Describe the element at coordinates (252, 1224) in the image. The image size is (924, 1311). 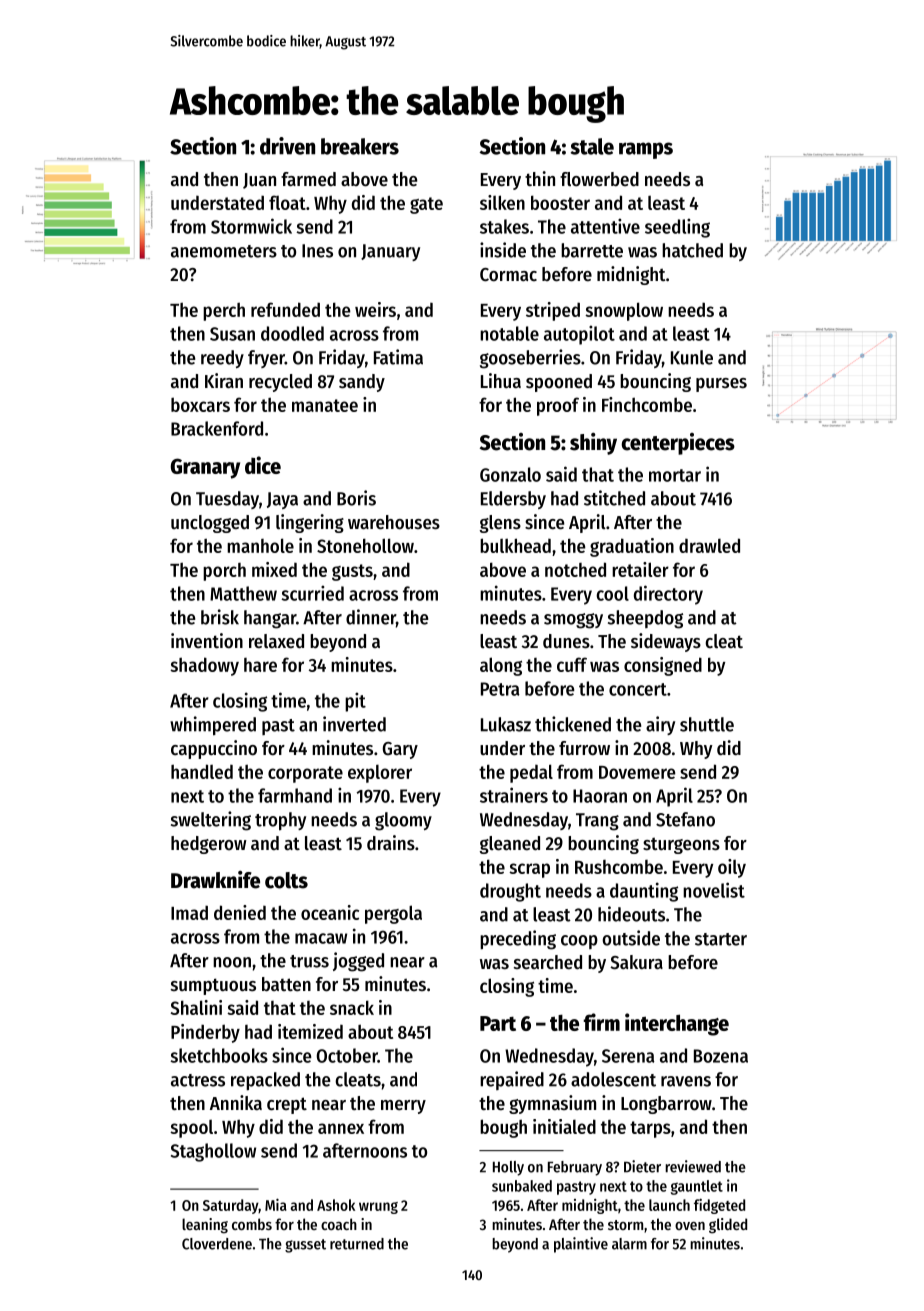
I see `combs` at that location.
